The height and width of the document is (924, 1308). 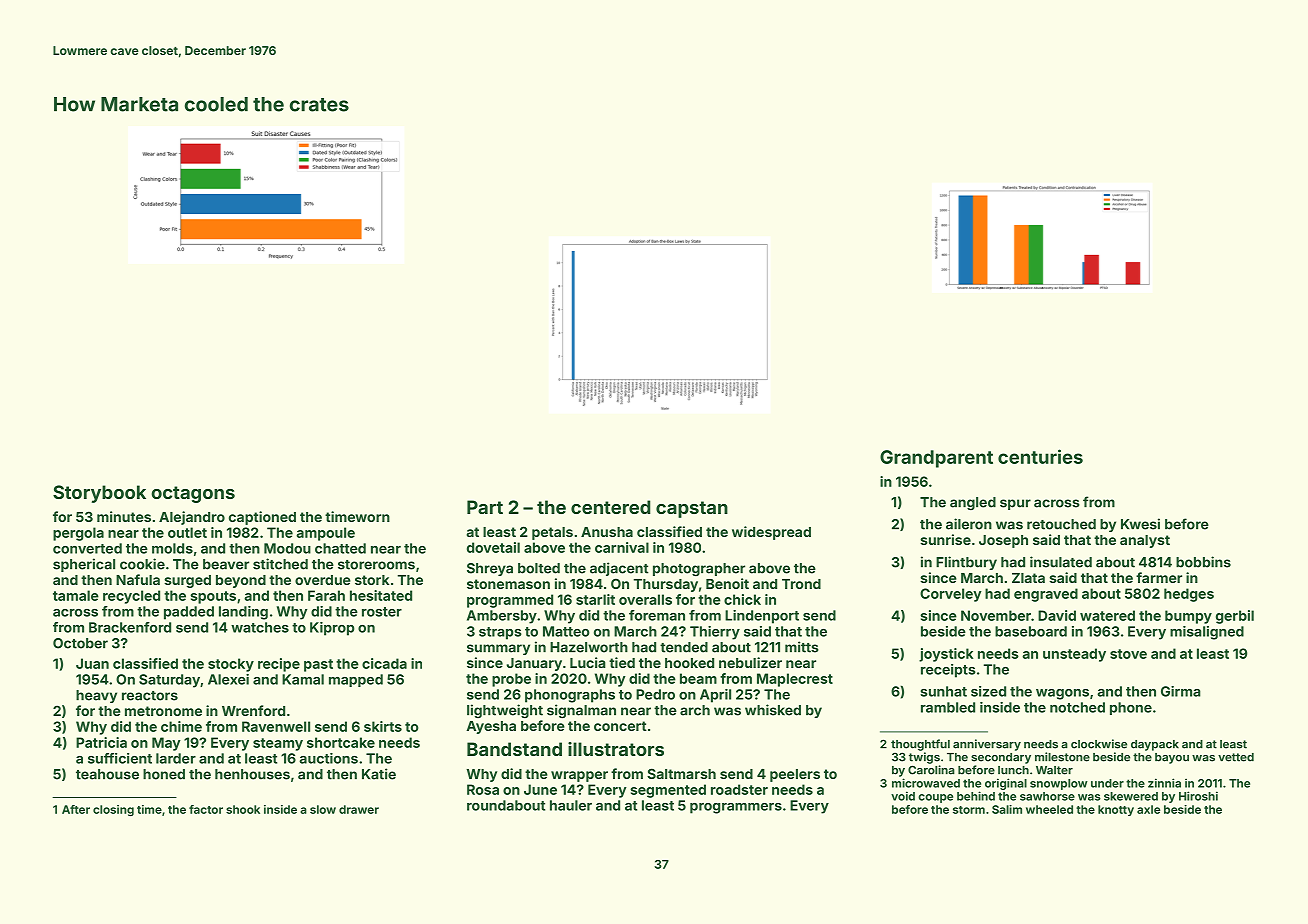 I want to click on knotty, so click(x=1116, y=810).
